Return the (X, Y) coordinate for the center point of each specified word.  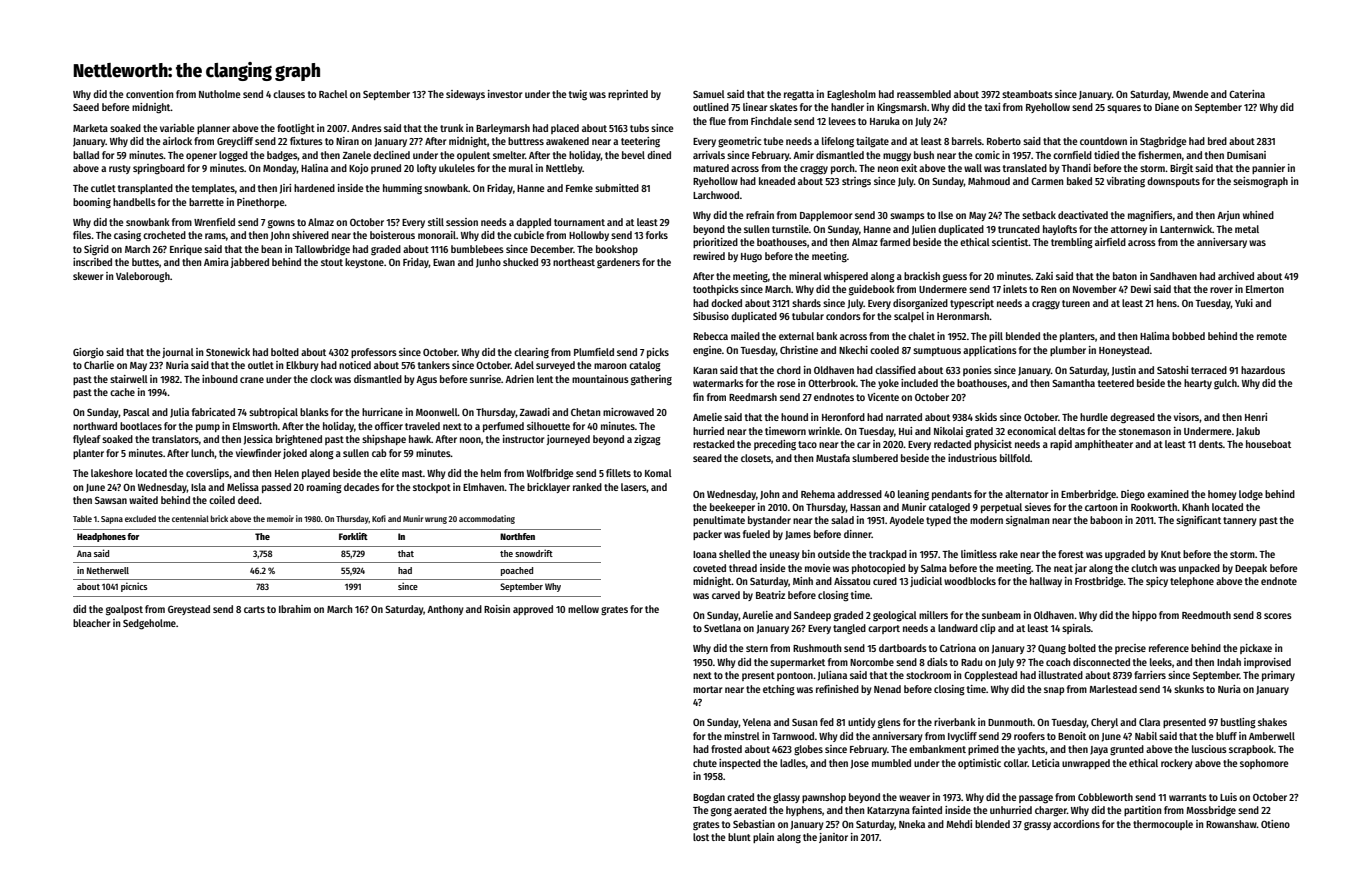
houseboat (1268, 444)
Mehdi (959, 824)
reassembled (924, 94)
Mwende (1190, 94)
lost (701, 837)
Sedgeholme (149, 624)
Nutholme (219, 94)
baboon (1106, 520)
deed (248, 500)
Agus (426, 381)
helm (491, 473)
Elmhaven (484, 487)
